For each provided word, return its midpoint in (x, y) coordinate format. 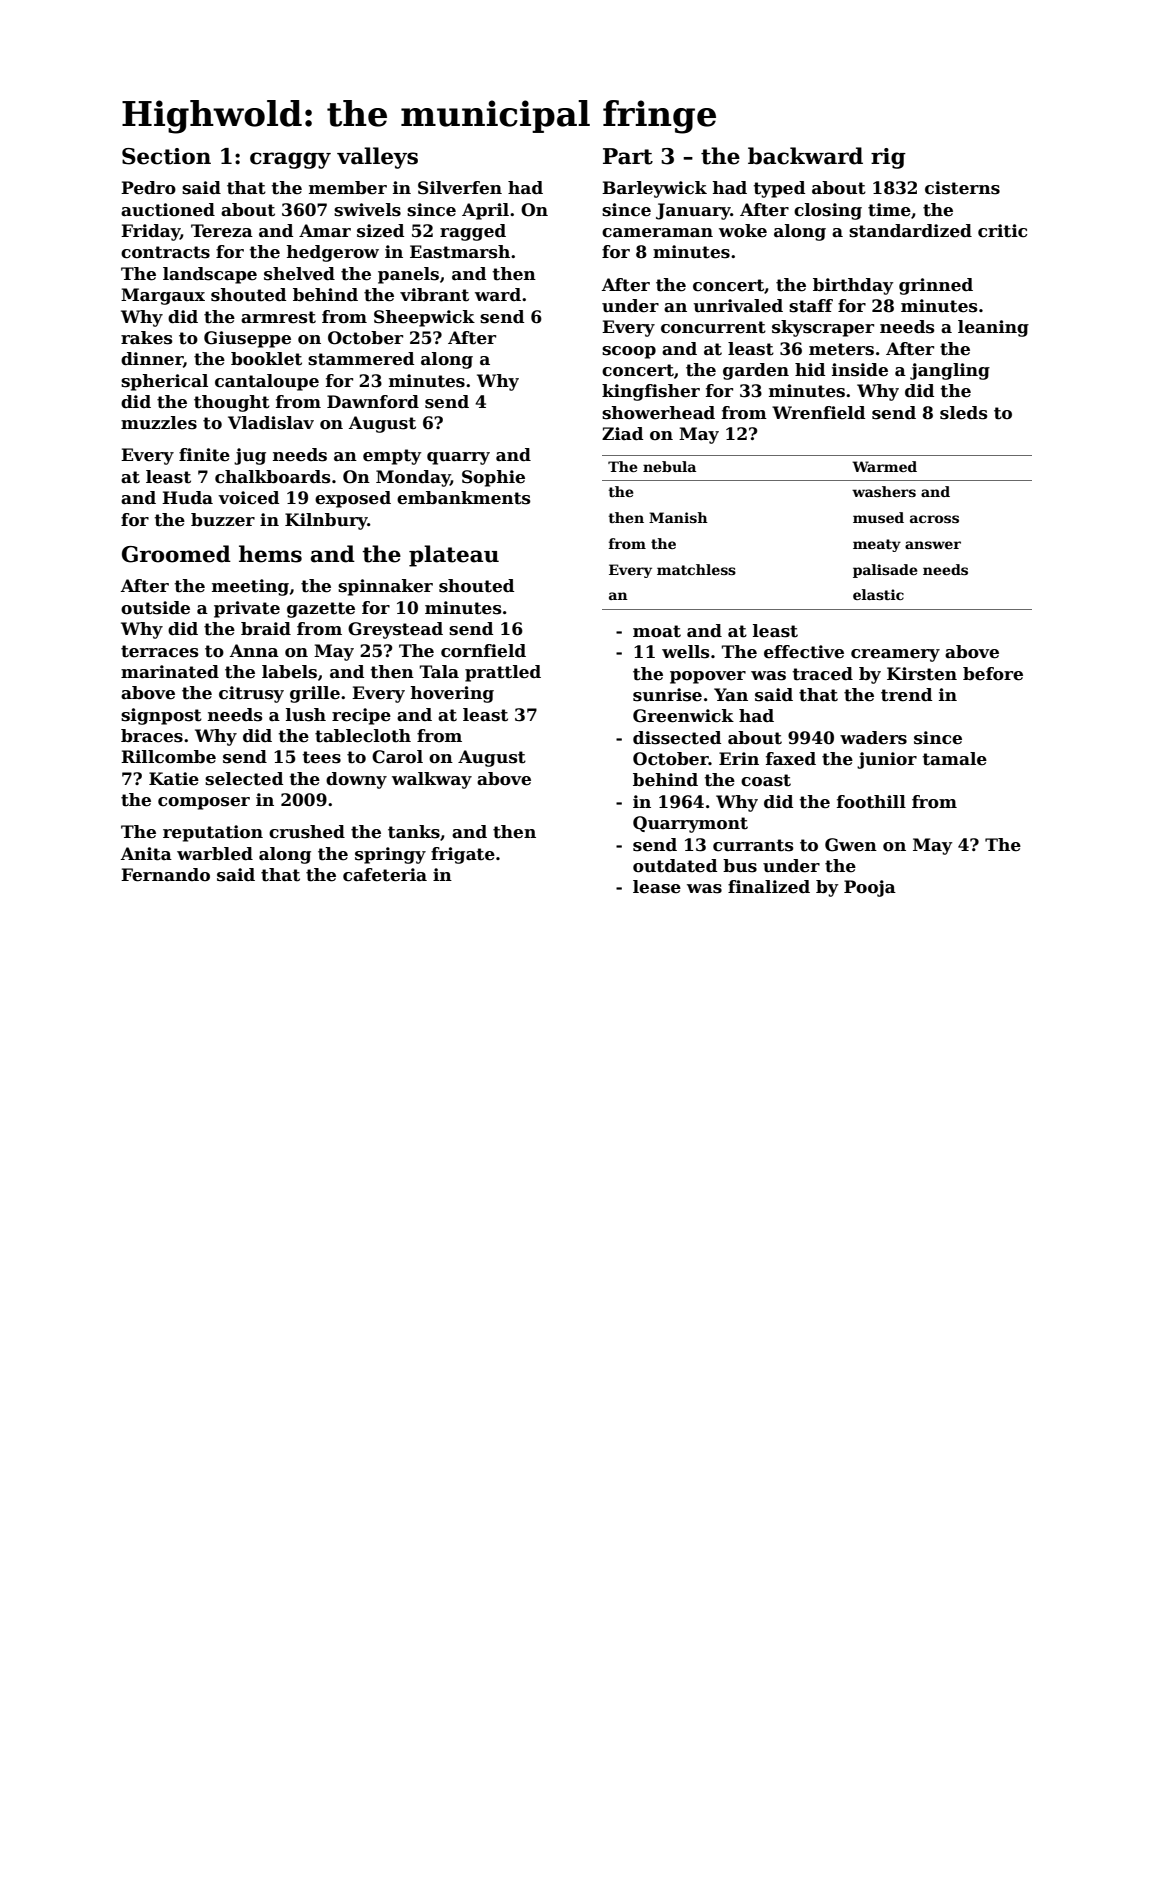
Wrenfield (818, 413)
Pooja (870, 888)
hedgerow (333, 253)
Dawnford (373, 402)
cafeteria (385, 875)
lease (657, 887)
